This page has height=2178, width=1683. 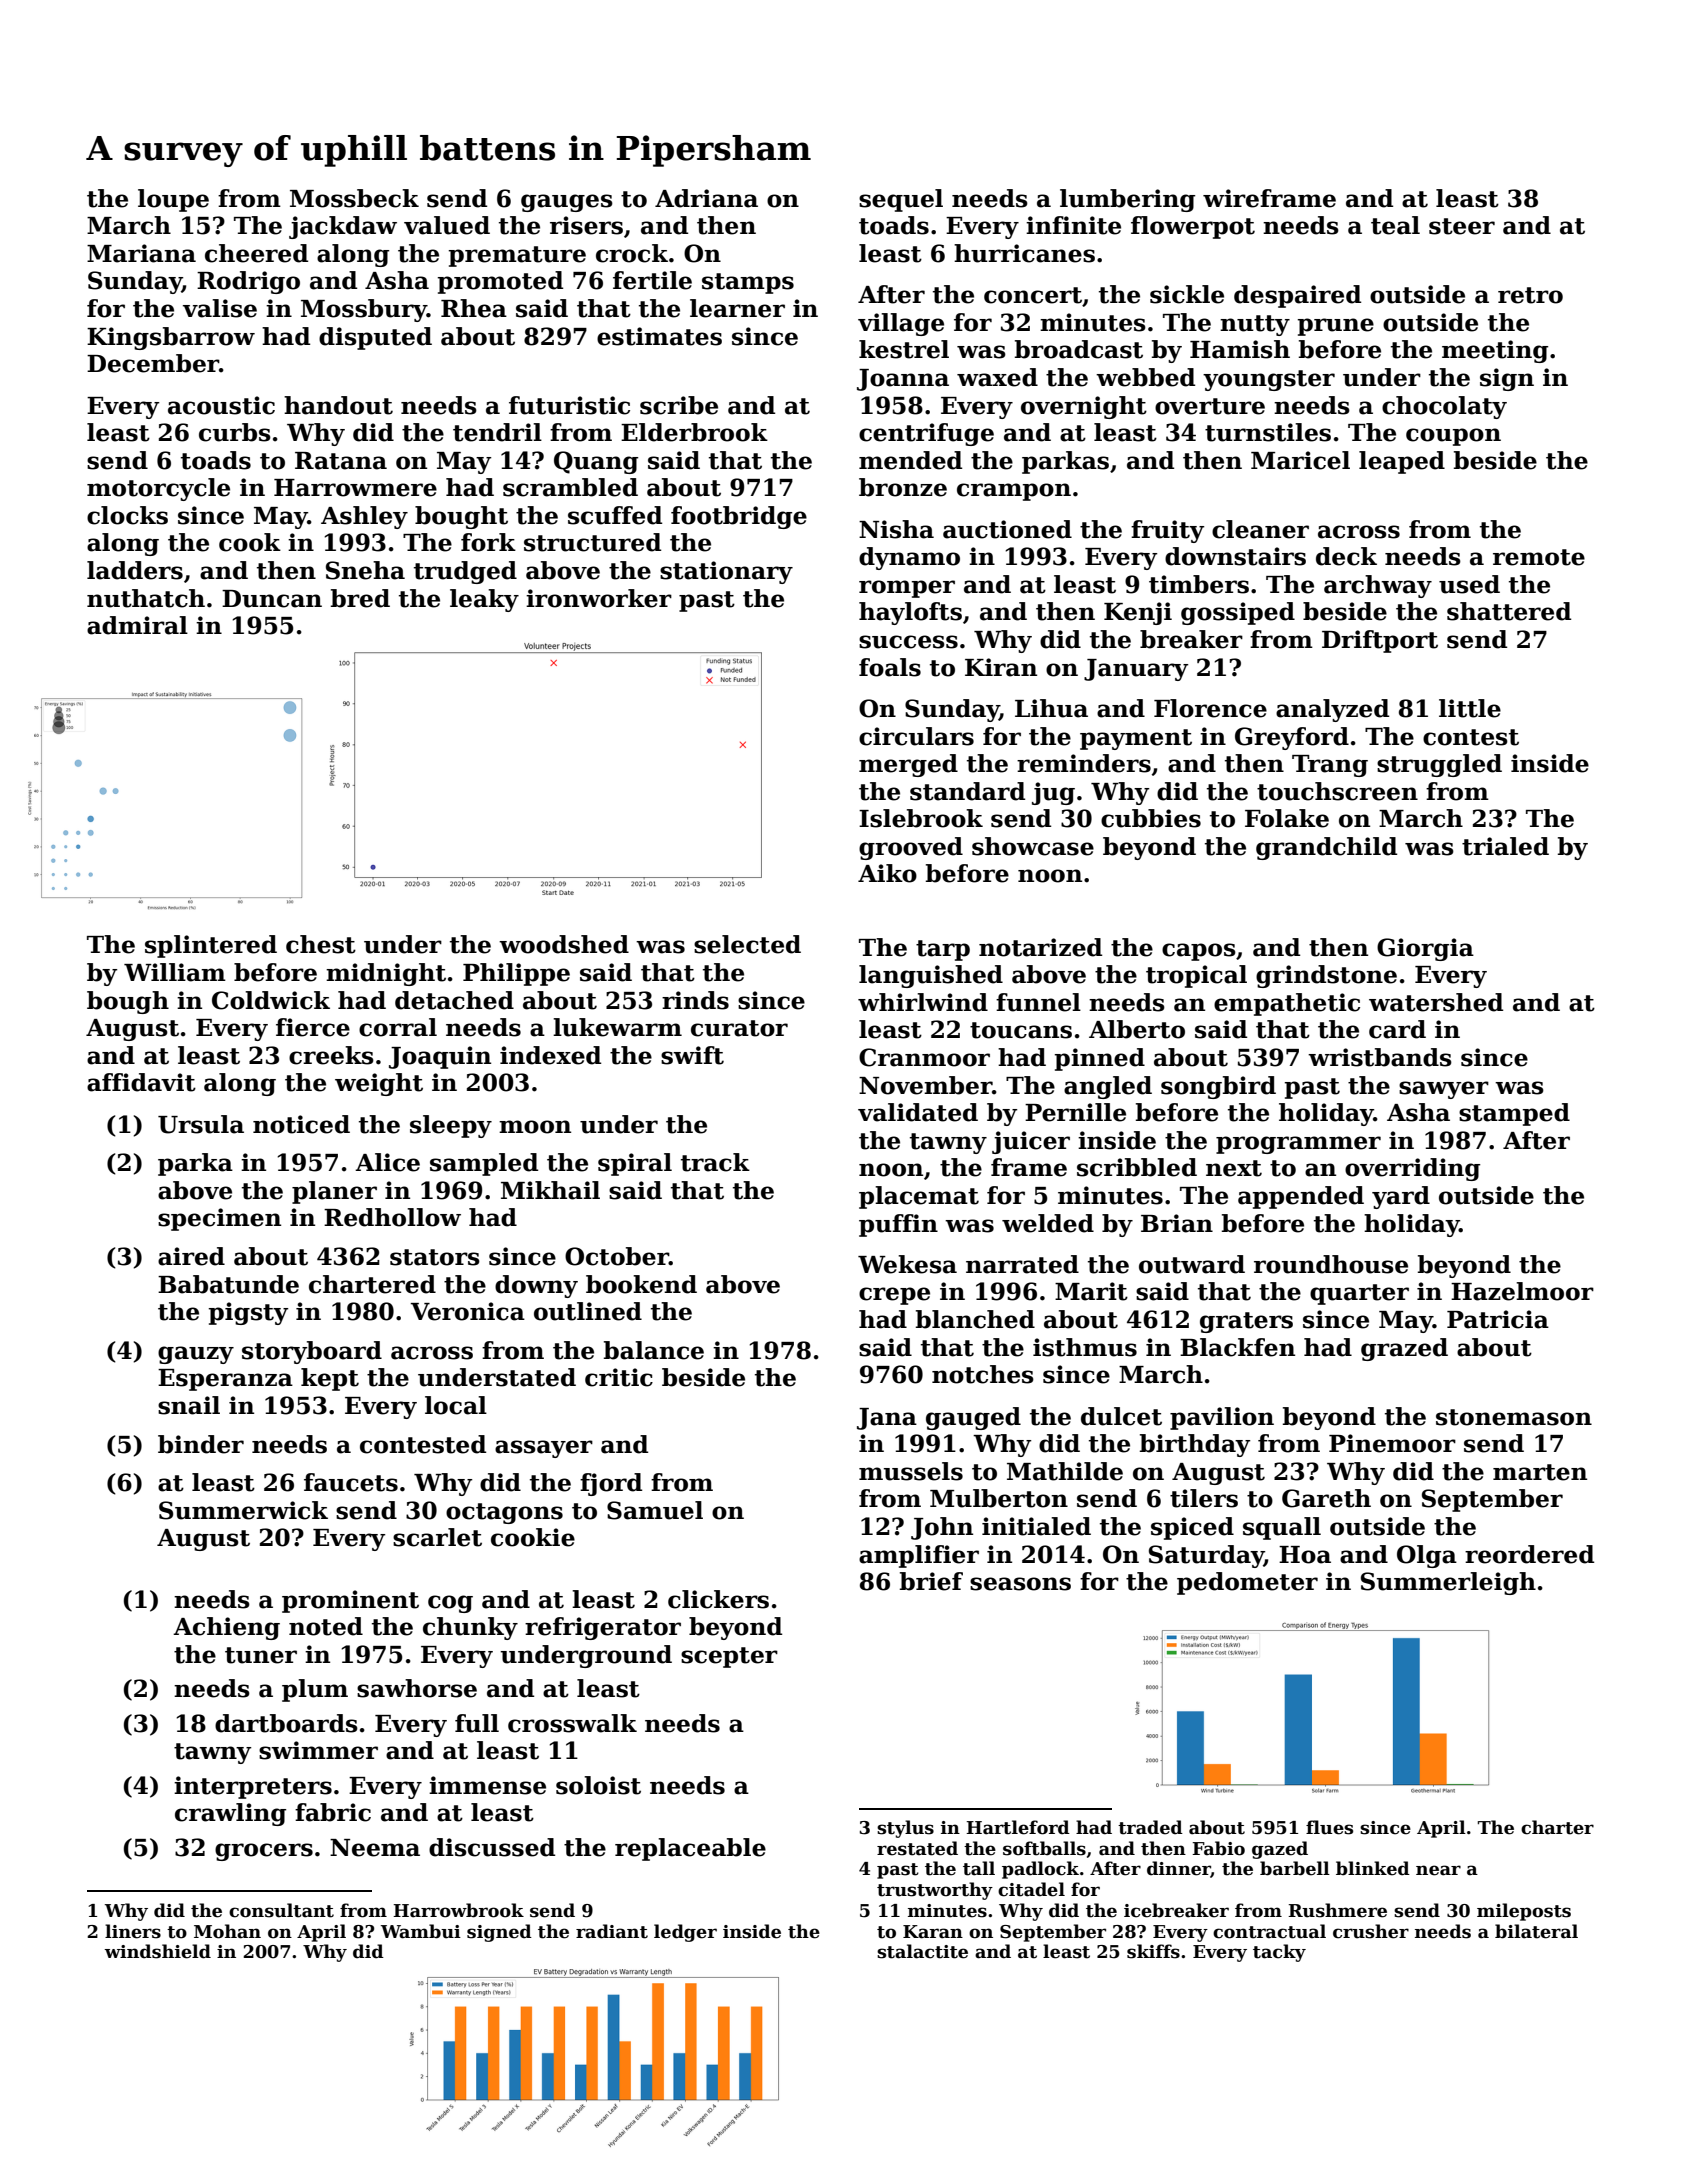 What do you see at coordinates (456, 1405) in the page?
I see `local` at bounding box center [456, 1405].
